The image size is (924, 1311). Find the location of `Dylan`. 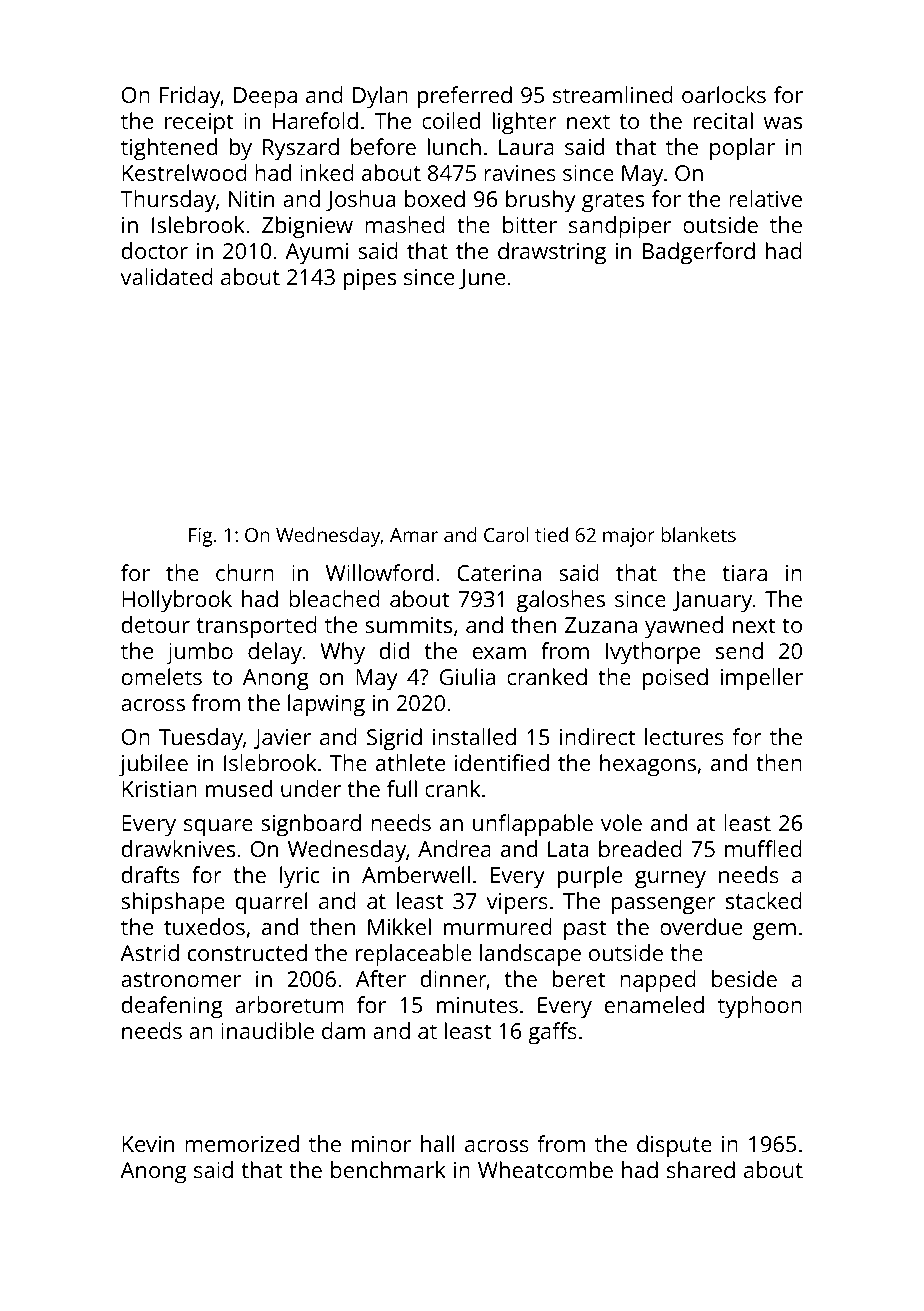

Dylan is located at coordinates (380, 97).
